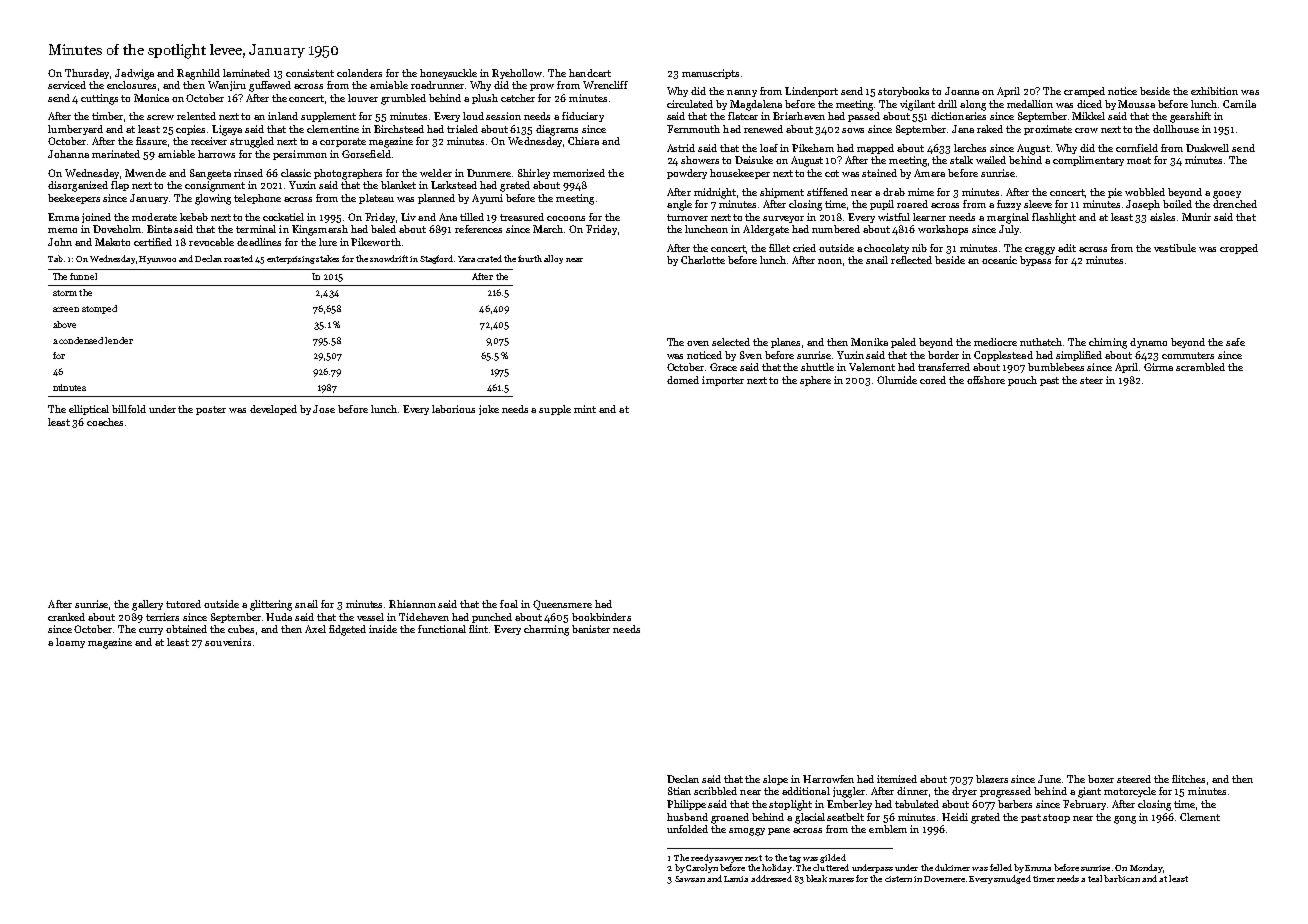  What do you see at coordinates (1188, 779) in the screenshot?
I see `flitches` at bounding box center [1188, 779].
